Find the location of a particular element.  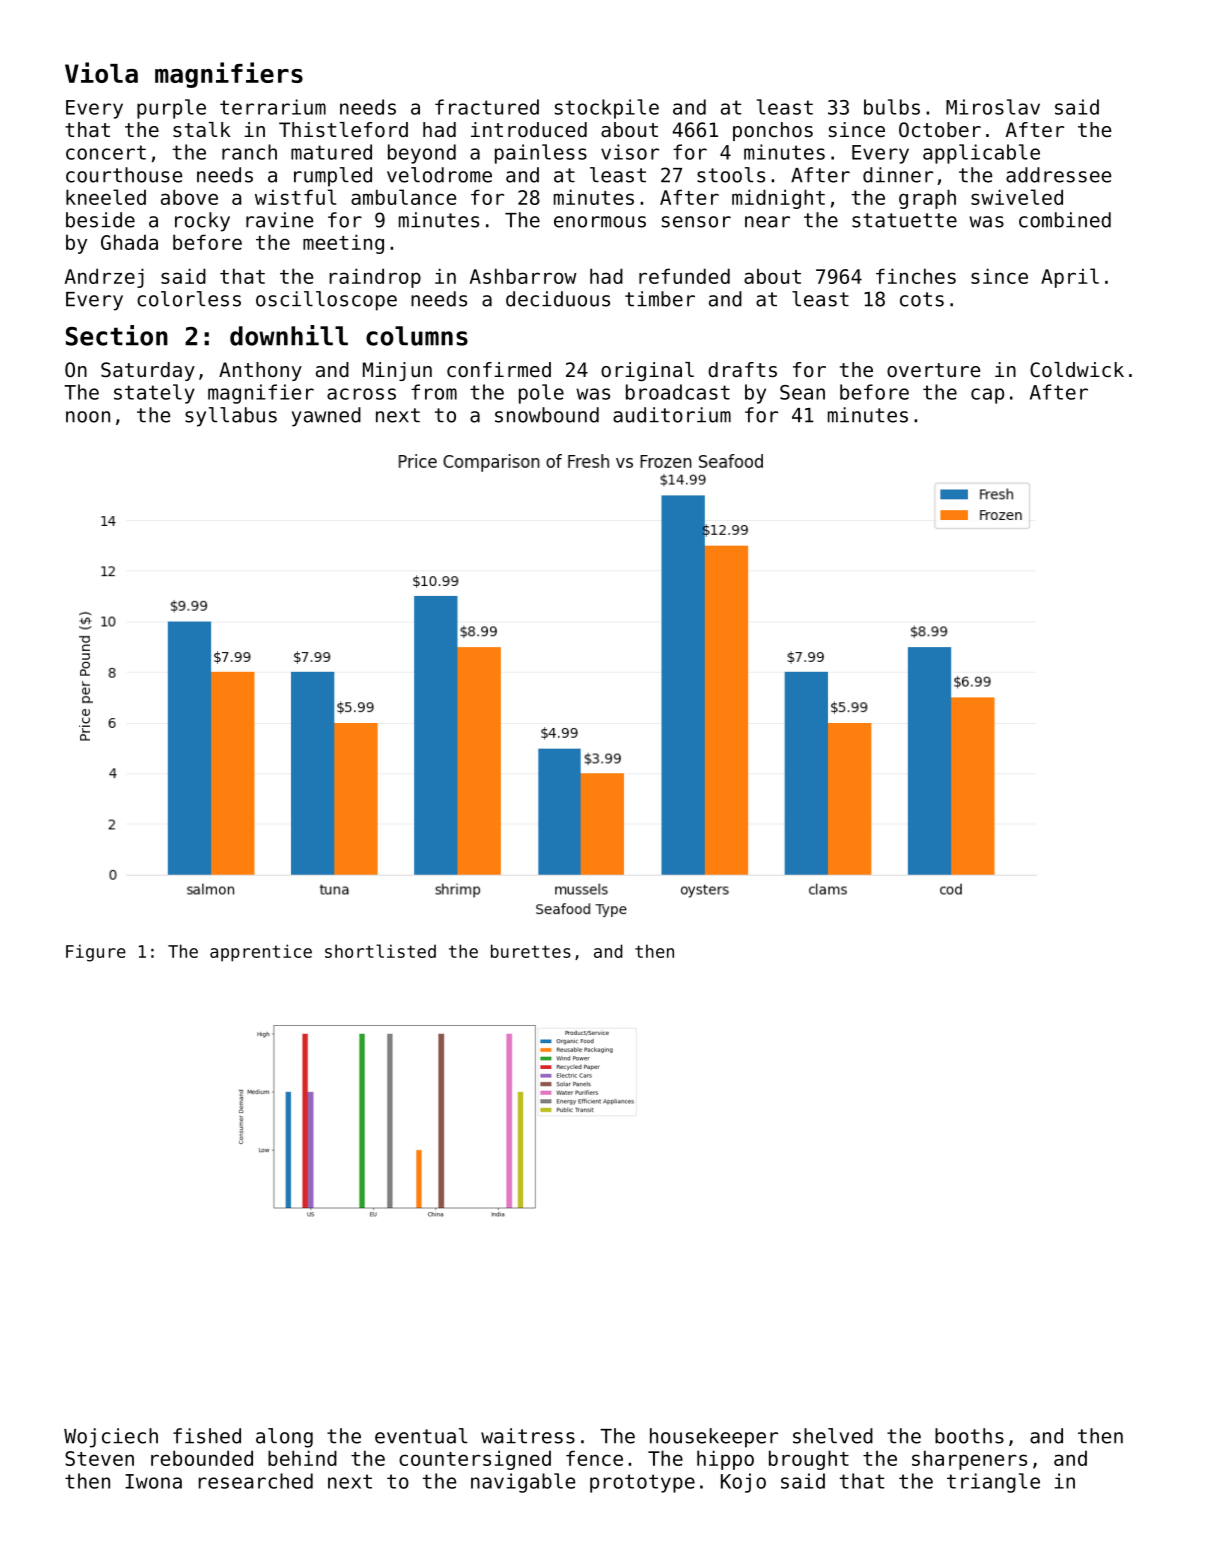

ponchos is located at coordinates (773, 131).
